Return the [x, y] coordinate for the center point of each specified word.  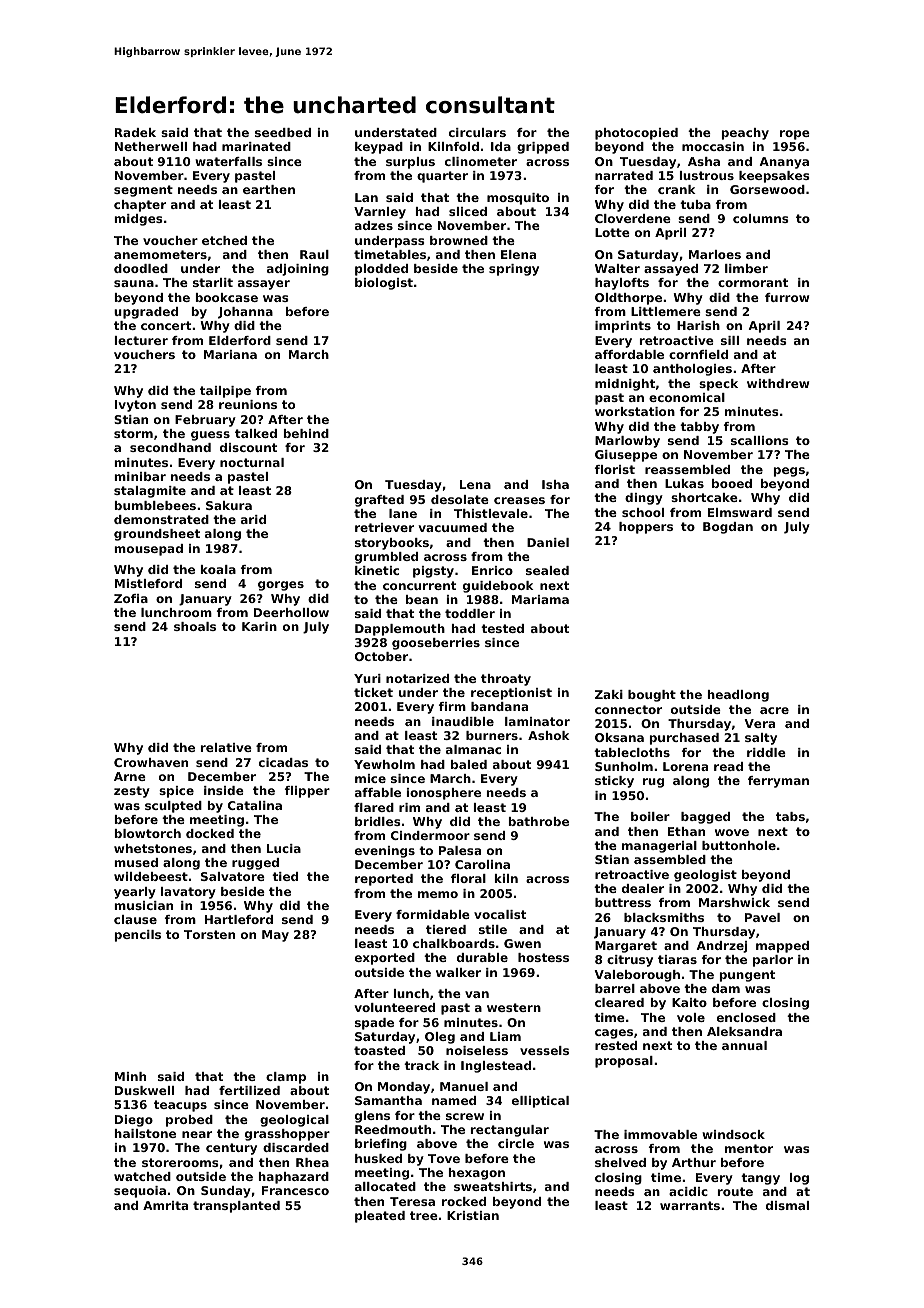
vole [691, 1017]
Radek [135, 132]
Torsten [209, 934]
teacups [180, 1106]
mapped [782, 947]
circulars [477, 132]
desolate [460, 499]
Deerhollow [291, 612]
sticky [614, 782]
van [477, 994]
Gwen [522, 943]
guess [210, 436]
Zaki [609, 694]
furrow [787, 297]
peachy [745, 134]
